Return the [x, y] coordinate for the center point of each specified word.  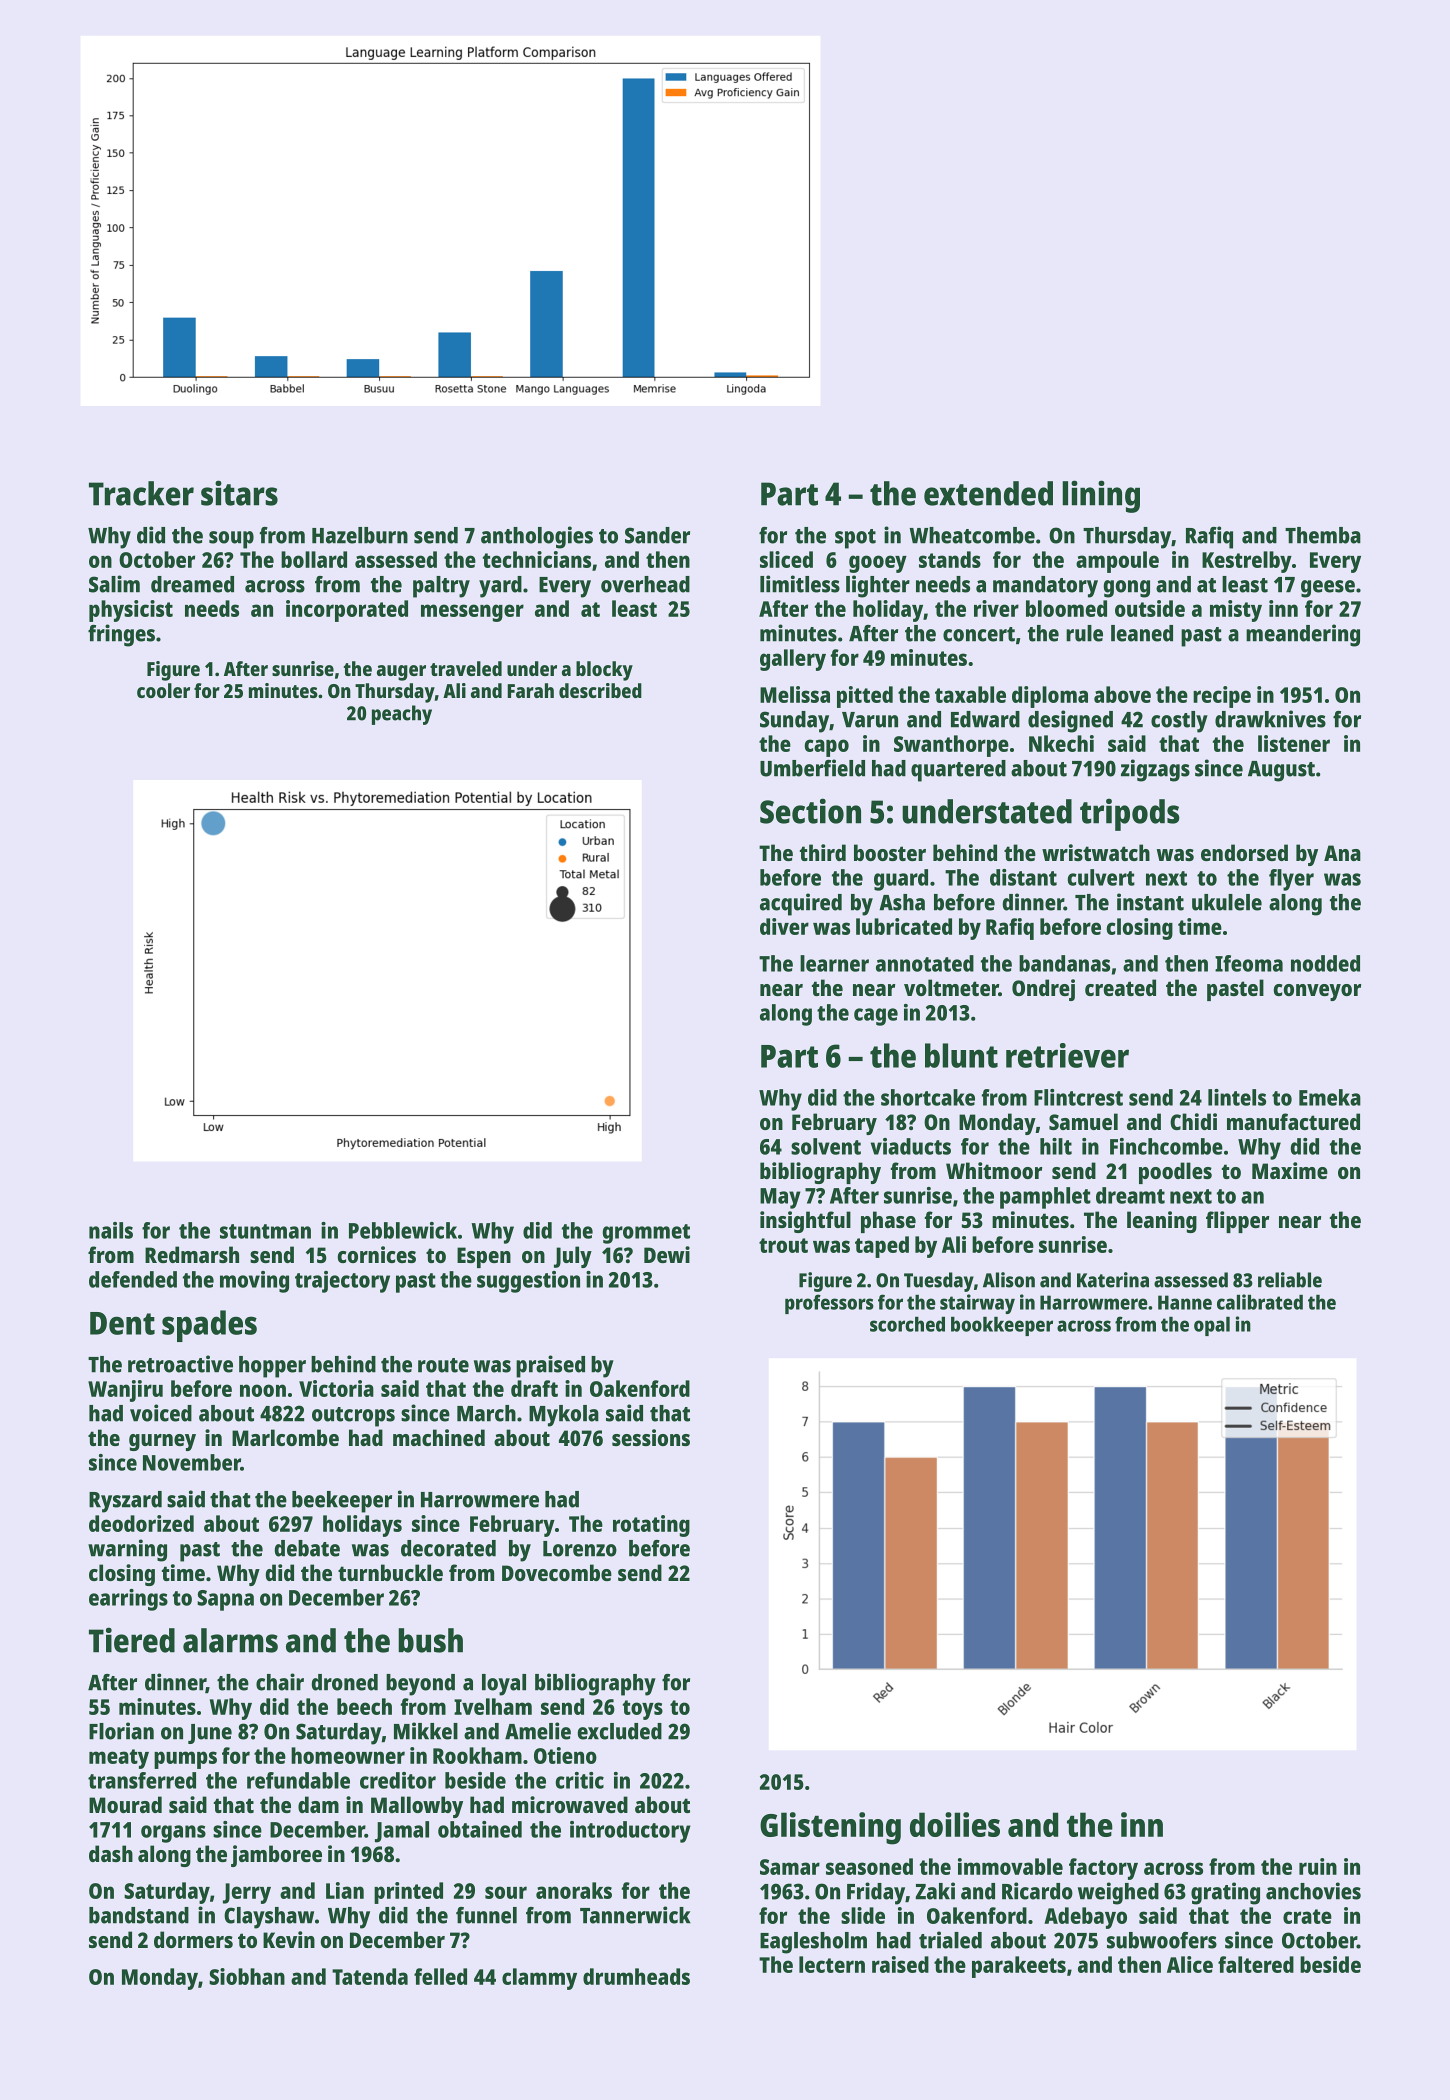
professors [829, 1304]
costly [1179, 722]
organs [173, 1834]
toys [643, 1710]
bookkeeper [1002, 1326]
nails [111, 1230]
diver [784, 926]
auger [401, 673]
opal [1212, 1326]
